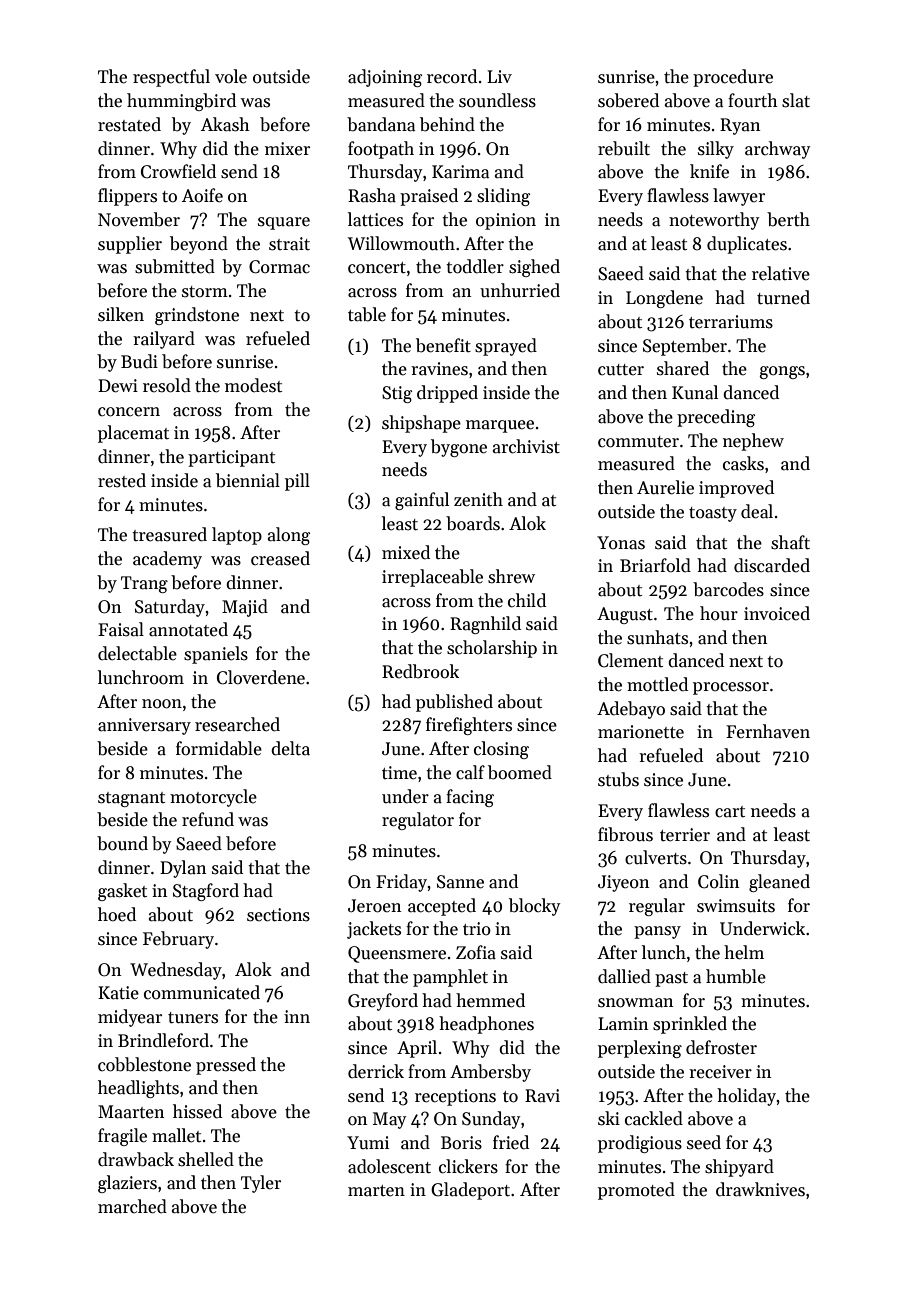  What do you see at coordinates (231, 76) in the screenshot?
I see `vole` at bounding box center [231, 76].
